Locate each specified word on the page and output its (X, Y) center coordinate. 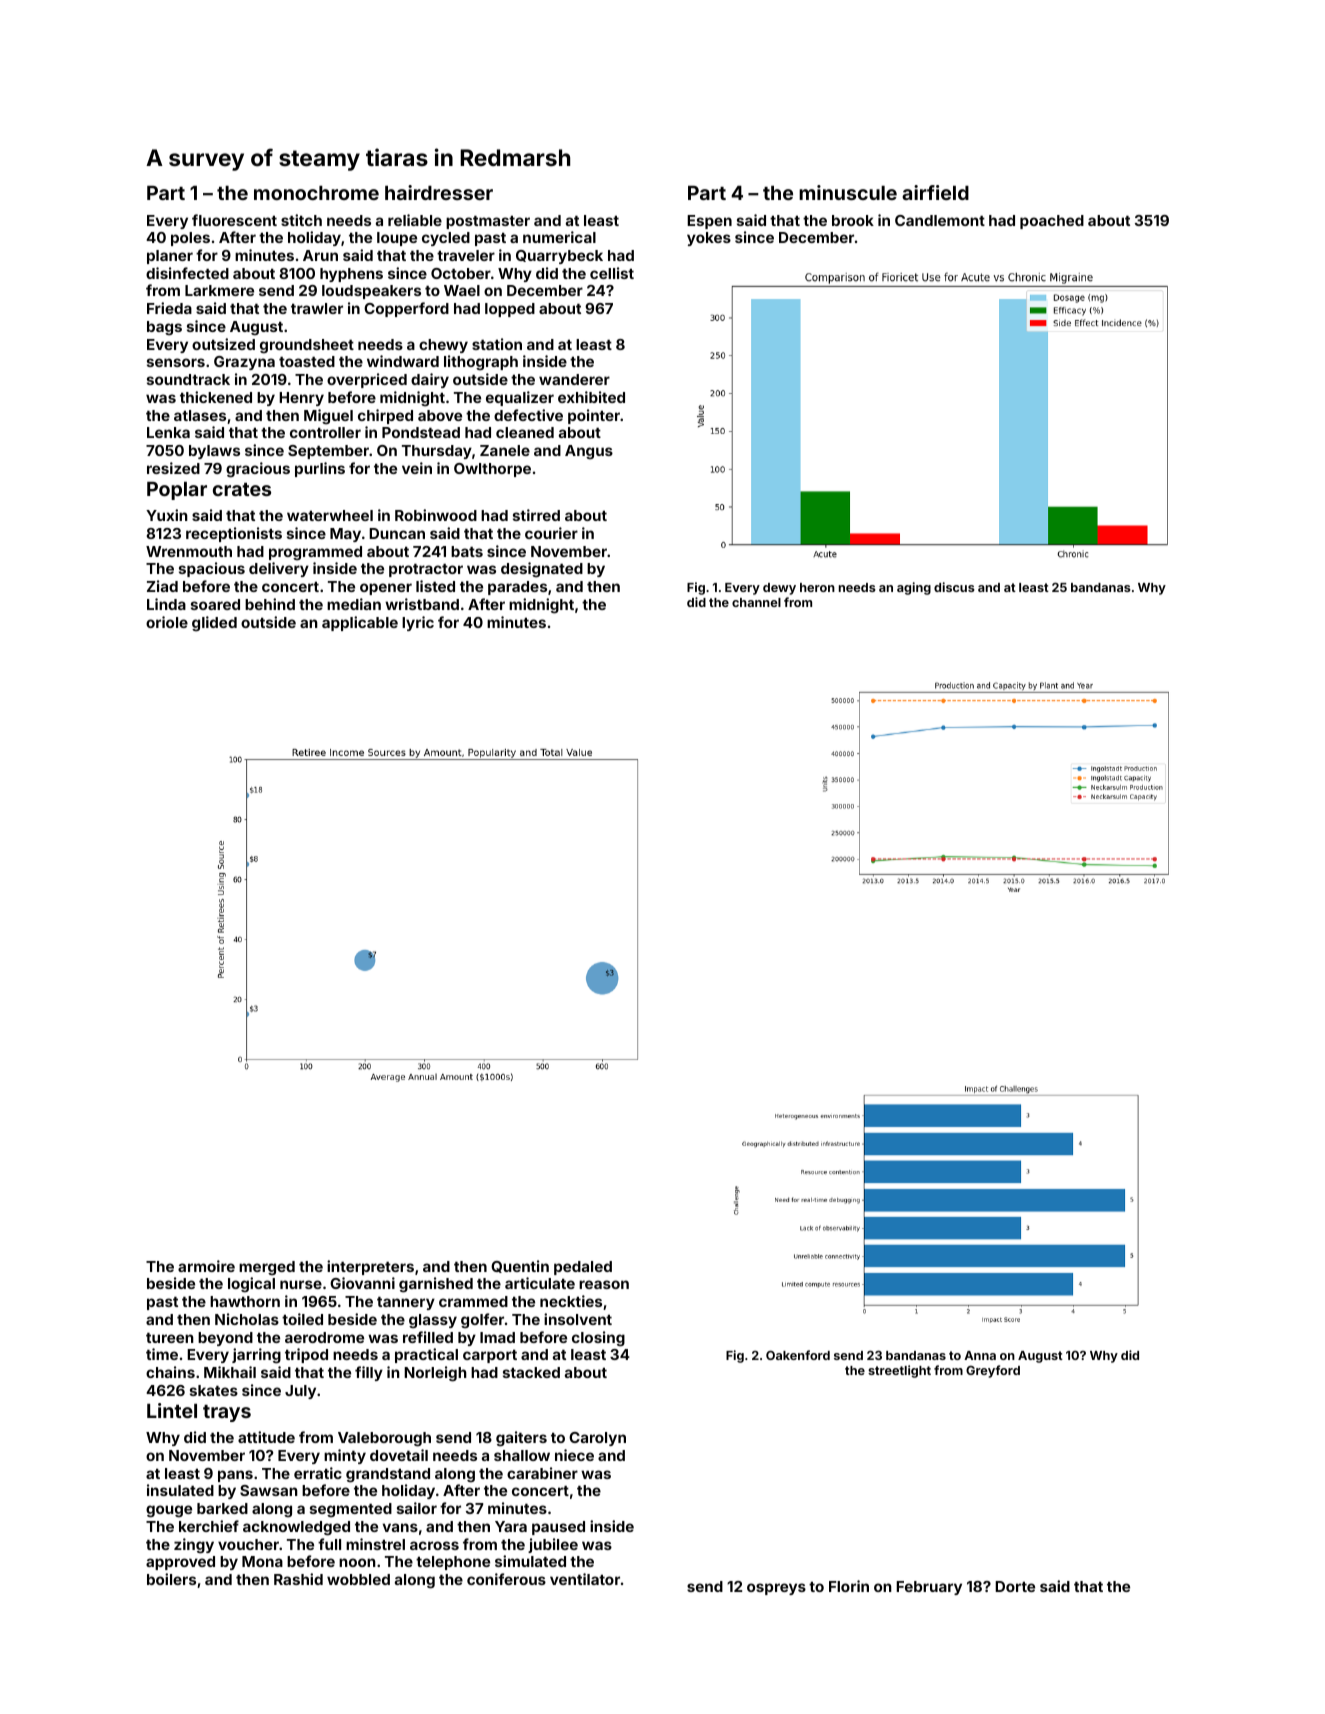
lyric (418, 623)
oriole (167, 622)
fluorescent (234, 220)
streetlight (899, 1371)
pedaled (583, 1268)
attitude (266, 1437)
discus (954, 587)
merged (267, 1268)
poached (1052, 222)
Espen (709, 222)
